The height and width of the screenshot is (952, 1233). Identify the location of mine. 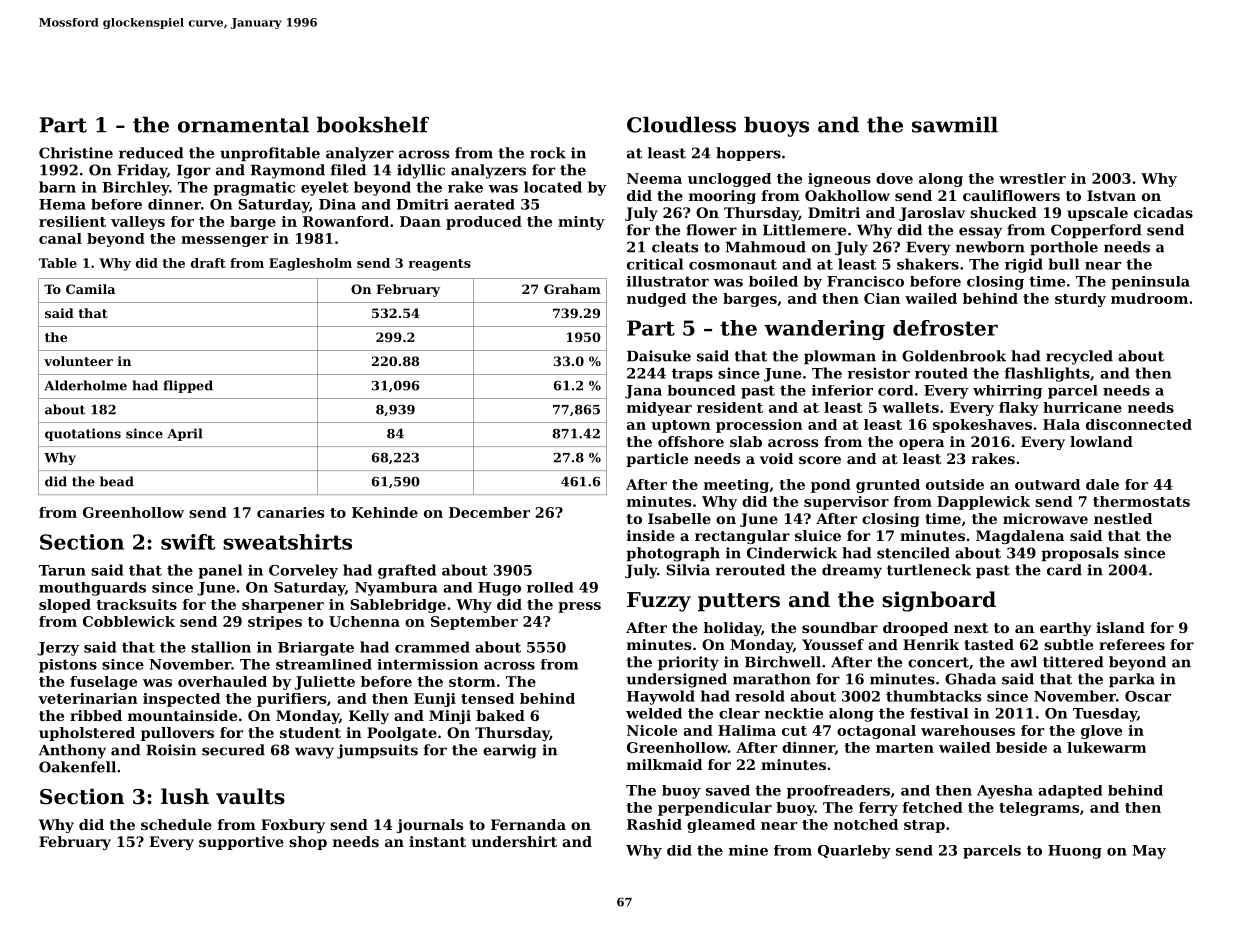
(748, 850).
